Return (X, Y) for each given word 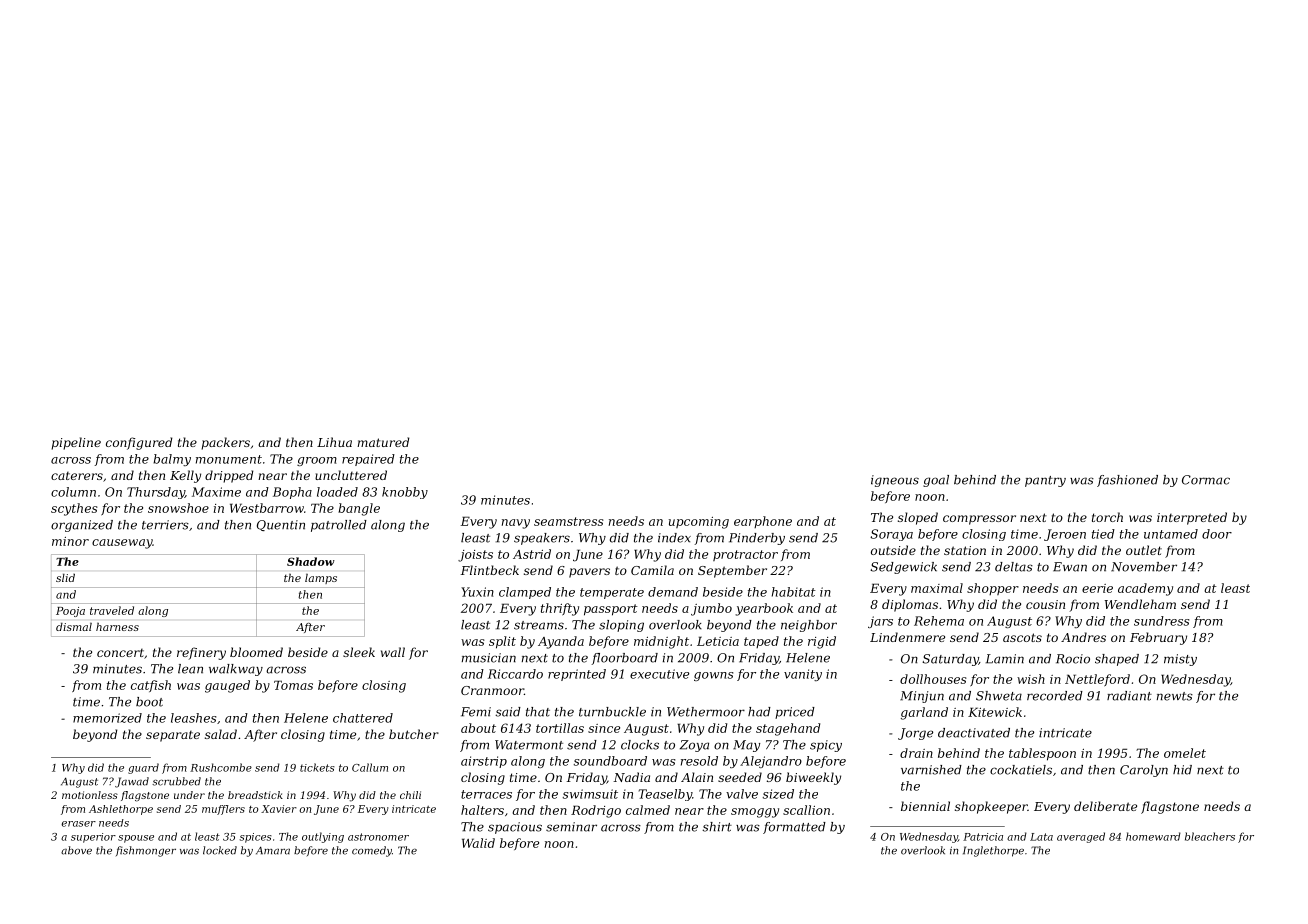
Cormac (1206, 480)
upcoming (699, 523)
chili (410, 795)
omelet (1185, 753)
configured (139, 443)
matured (383, 442)
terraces (486, 794)
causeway (122, 544)
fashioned (1127, 481)
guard (143, 768)
